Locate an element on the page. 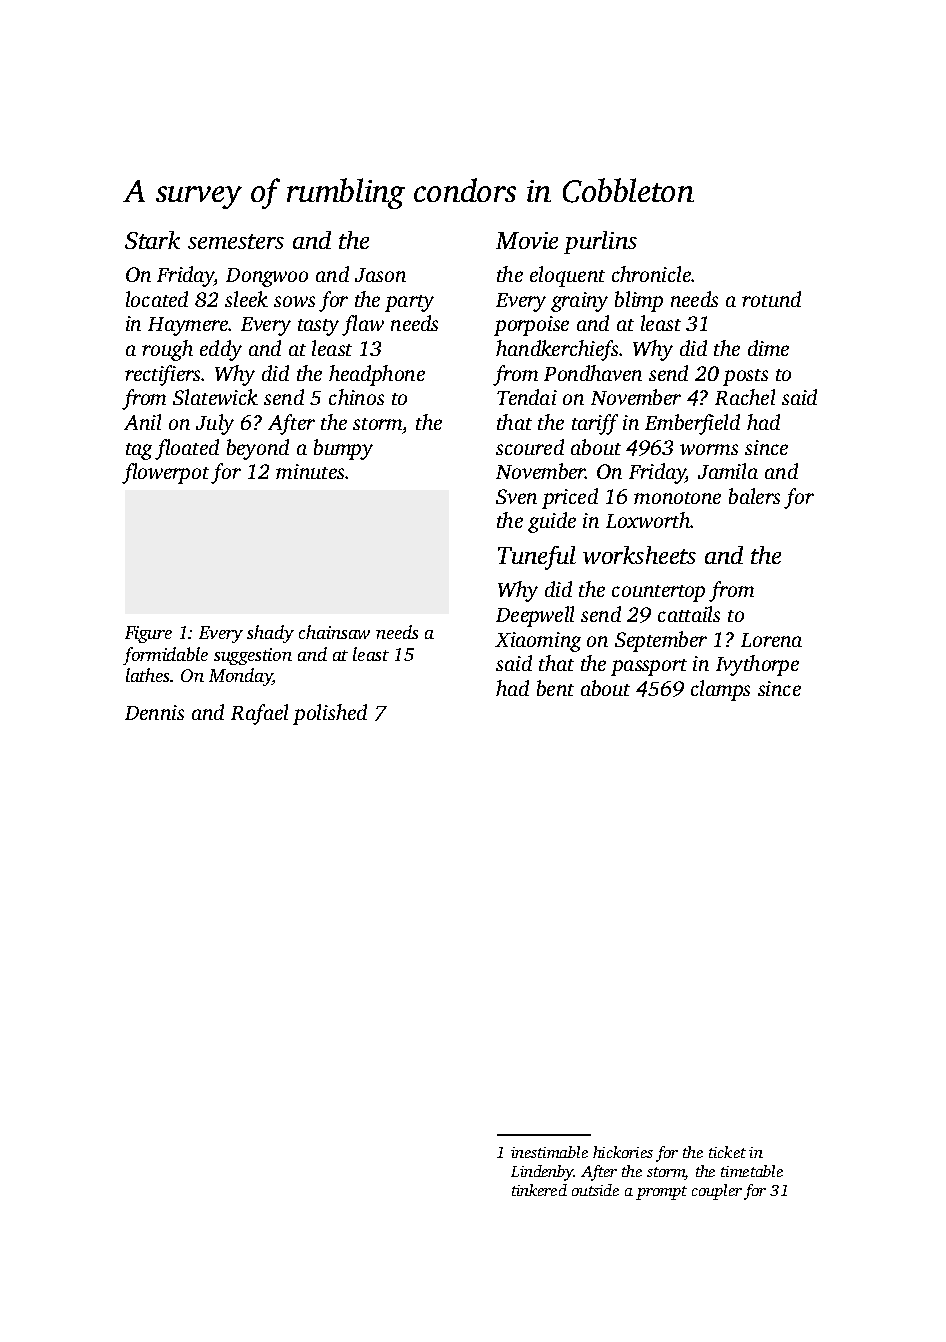  rectifiers is located at coordinates (163, 375).
